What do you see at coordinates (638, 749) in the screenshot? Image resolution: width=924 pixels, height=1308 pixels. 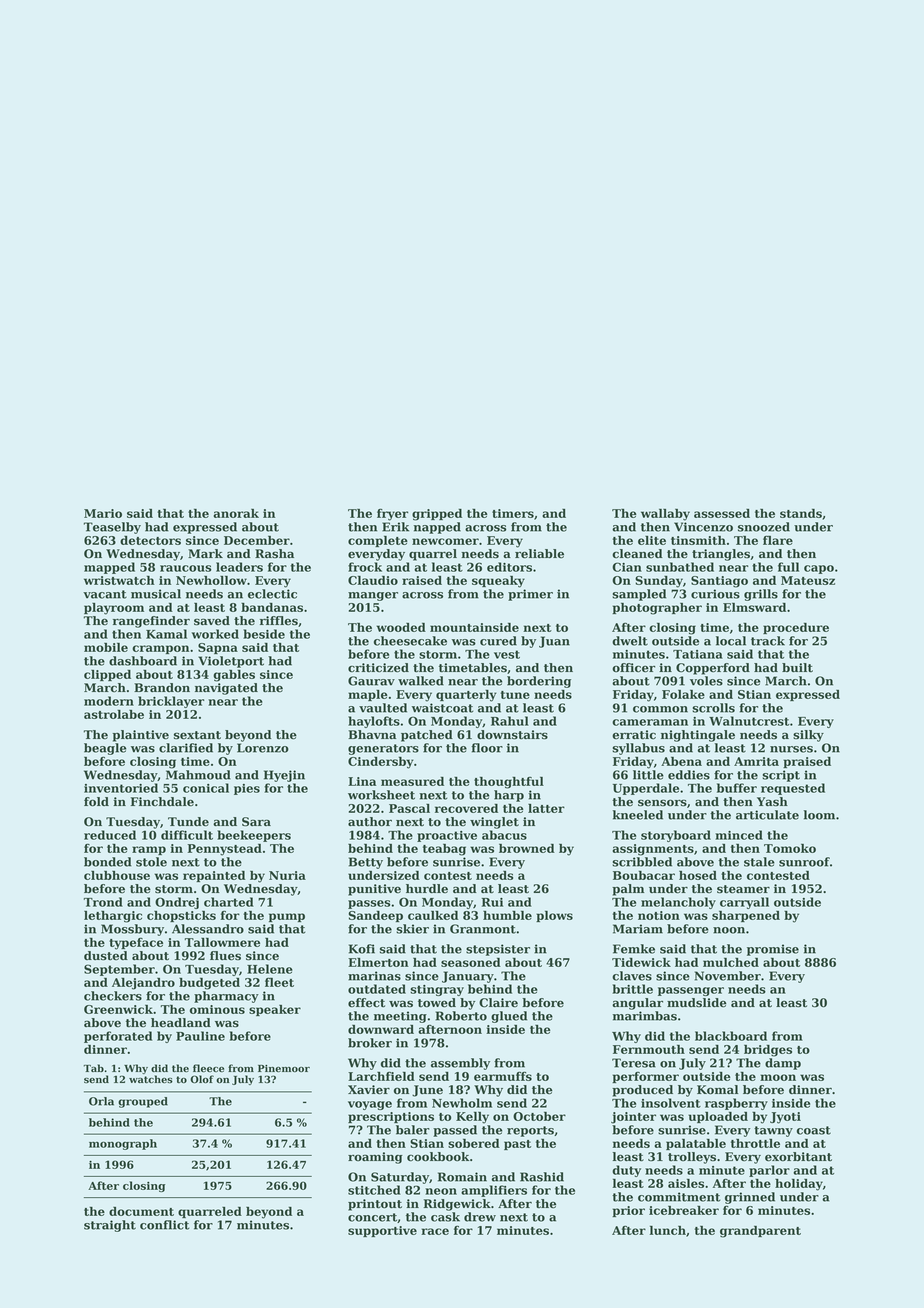 I see `syllabus` at bounding box center [638, 749].
